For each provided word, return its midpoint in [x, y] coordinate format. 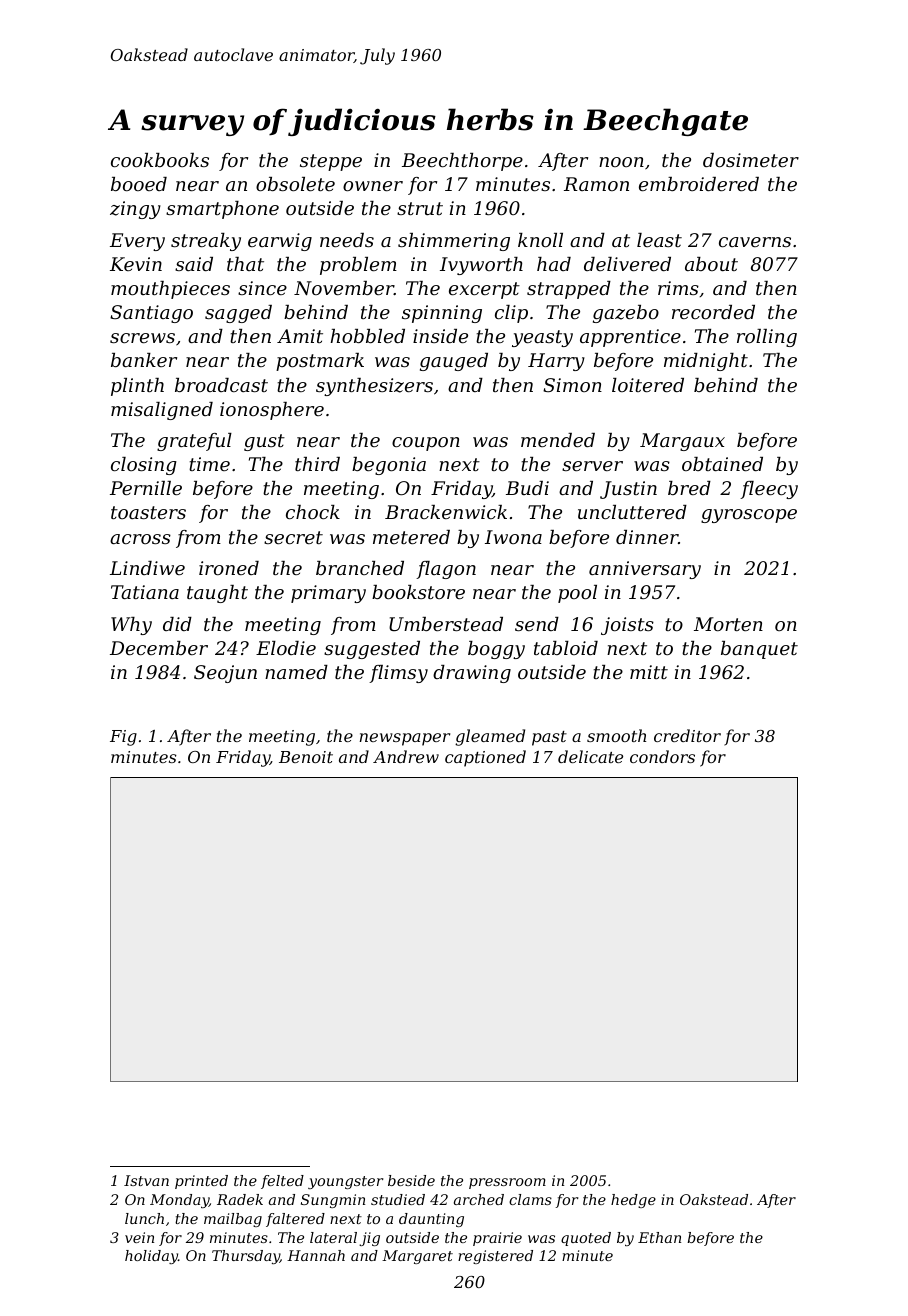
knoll [540, 240]
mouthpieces [170, 290]
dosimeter [751, 160]
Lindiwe [147, 568]
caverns [755, 242]
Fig [123, 738]
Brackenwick [446, 512]
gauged [454, 362]
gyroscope [749, 516]
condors [662, 756]
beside [411, 1180]
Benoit [306, 757]
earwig [280, 242]
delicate [590, 756]
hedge [633, 1201]
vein [139, 1237]
